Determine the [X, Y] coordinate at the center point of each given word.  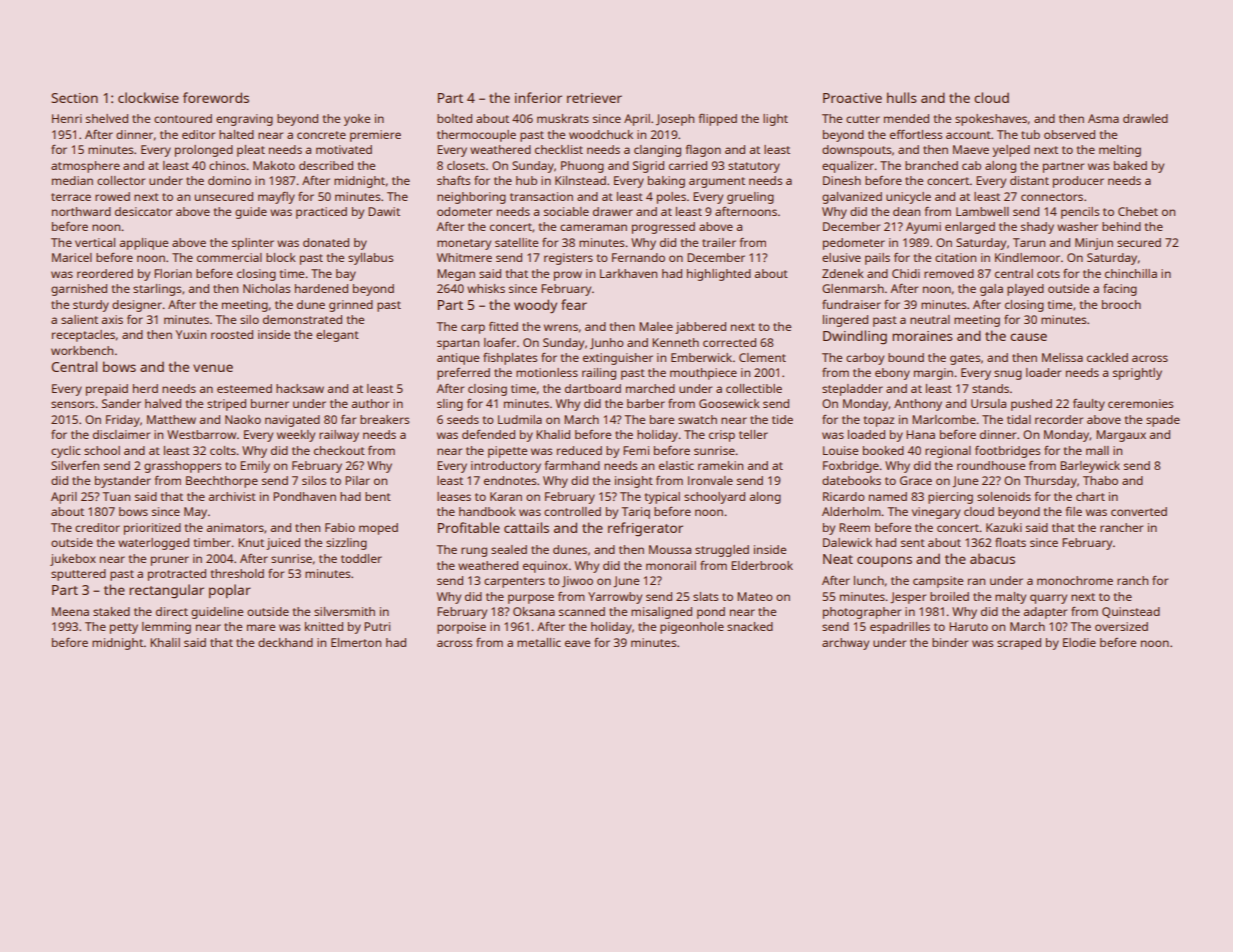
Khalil [165, 642]
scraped [1019, 644]
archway [845, 644]
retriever [594, 98]
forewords [216, 97]
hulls [902, 97]
